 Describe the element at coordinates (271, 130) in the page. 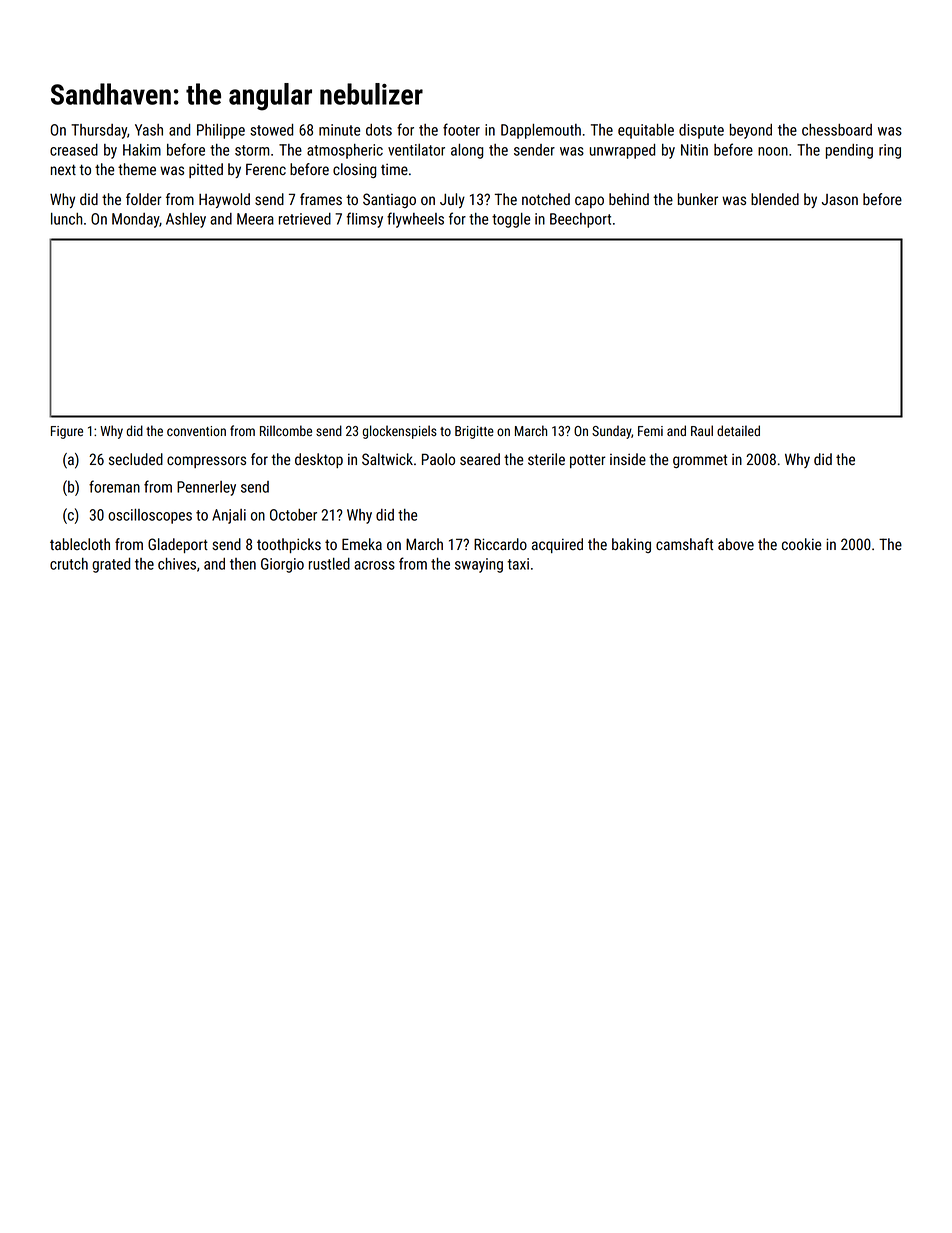

I see `stowed` at that location.
